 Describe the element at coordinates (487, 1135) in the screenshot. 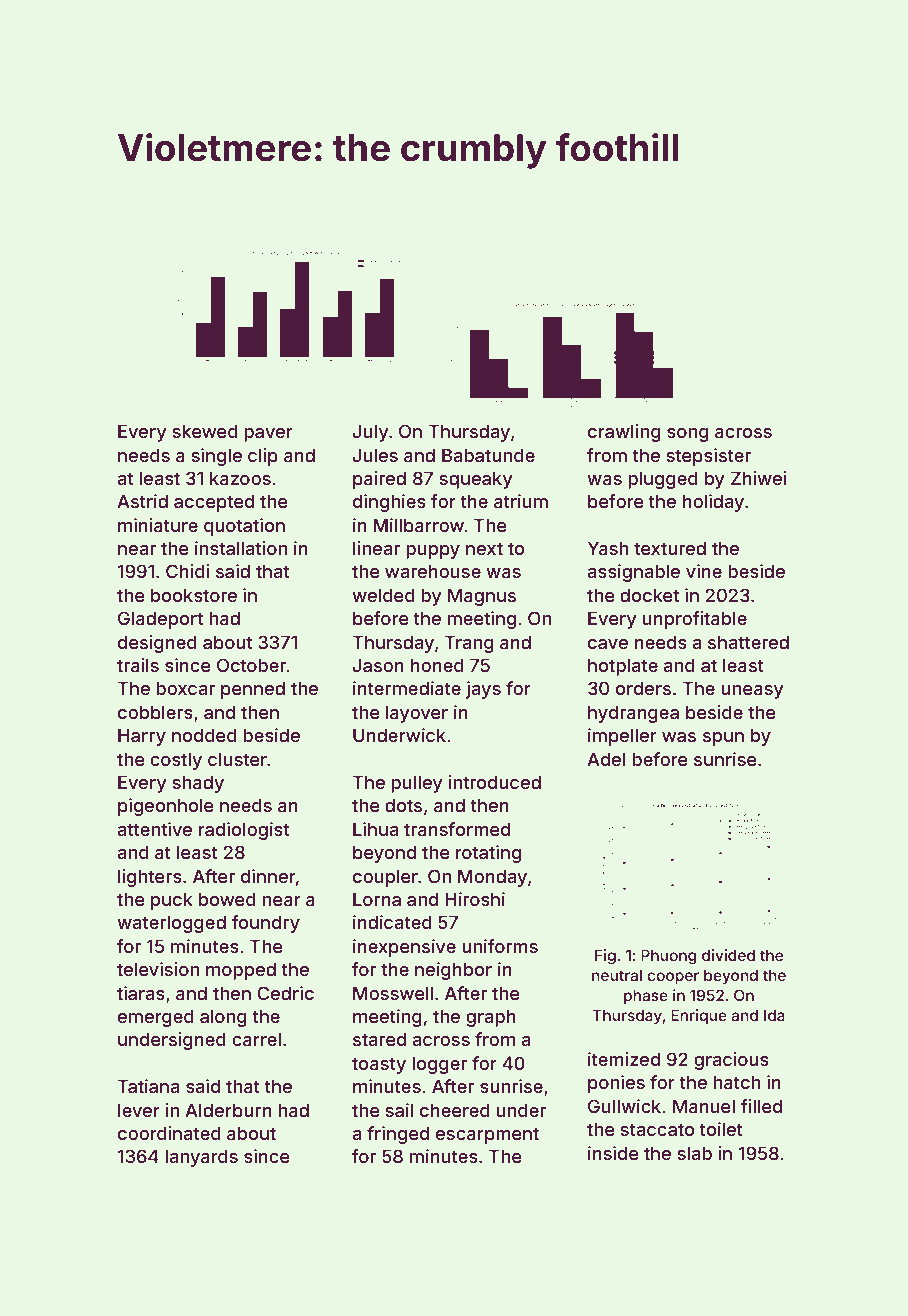

I see `escarpment` at that location.
